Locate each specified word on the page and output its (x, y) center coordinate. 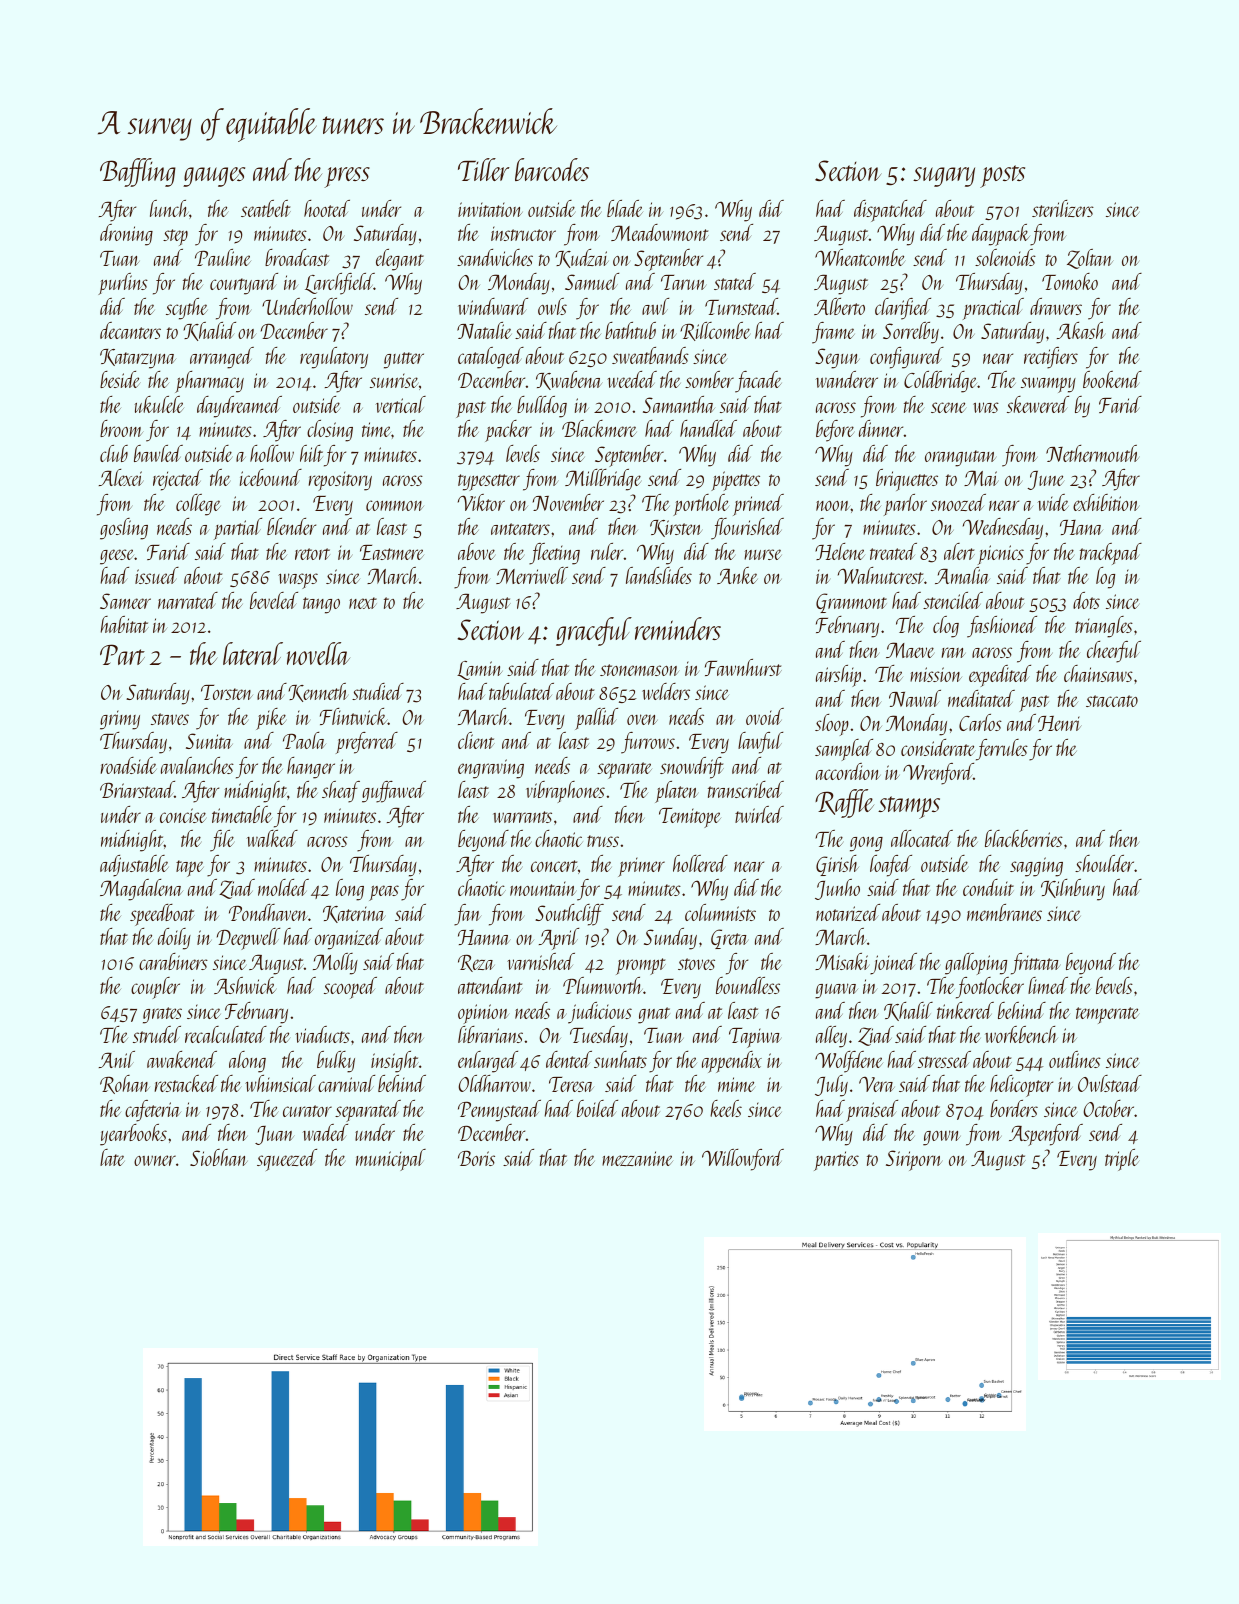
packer (508, 431)
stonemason (639, 670)
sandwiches (495, 257)
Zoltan (1090, 259)
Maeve (910, 650)
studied (378, 691)
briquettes (907, 480)
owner (155, 1160)
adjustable (134, 866)
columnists (720, 912)
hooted (327, 208)
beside (120, 379)
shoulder (1104, 863)
